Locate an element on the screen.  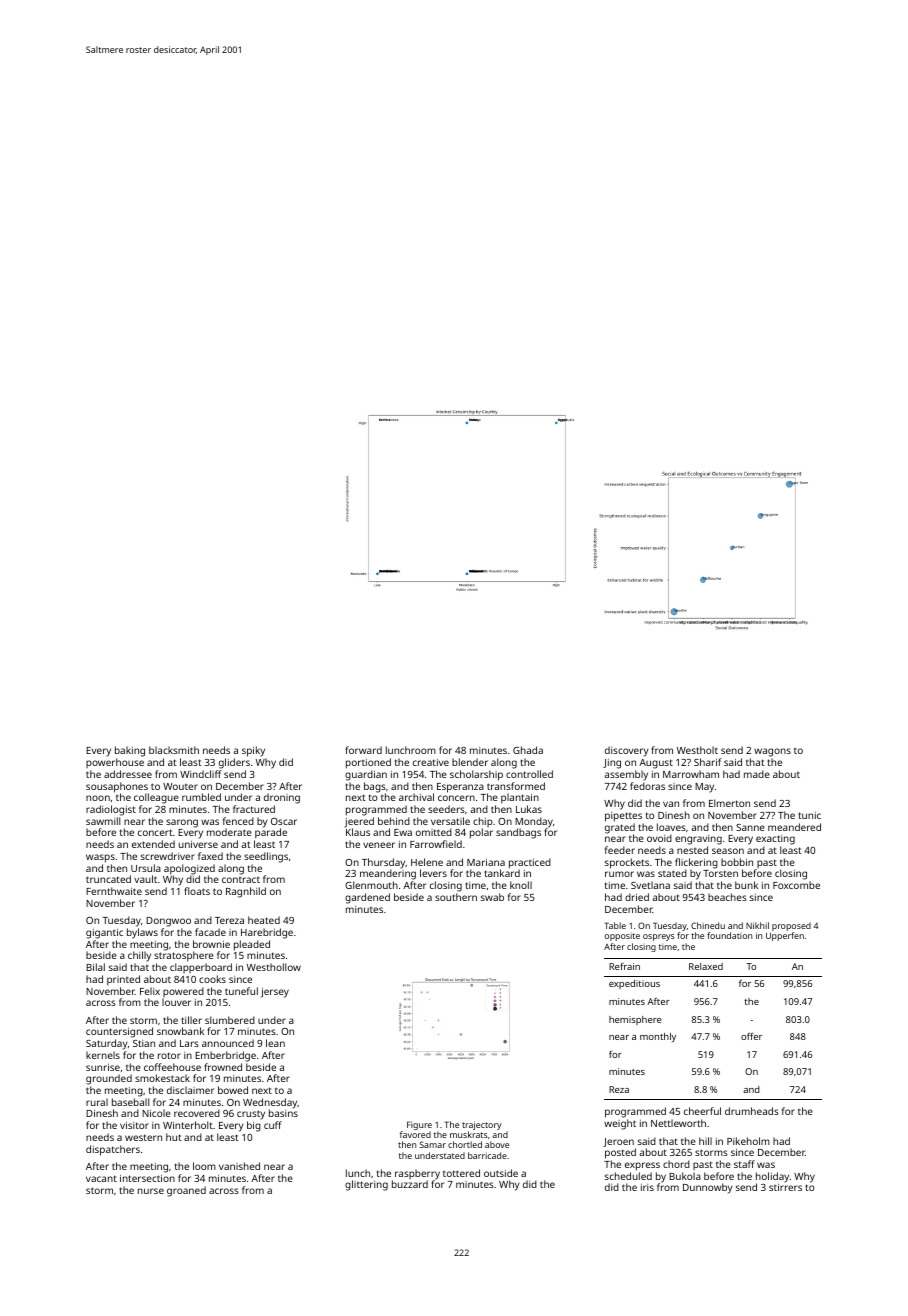
hemisphere is located at coordinates (635, 1020).
